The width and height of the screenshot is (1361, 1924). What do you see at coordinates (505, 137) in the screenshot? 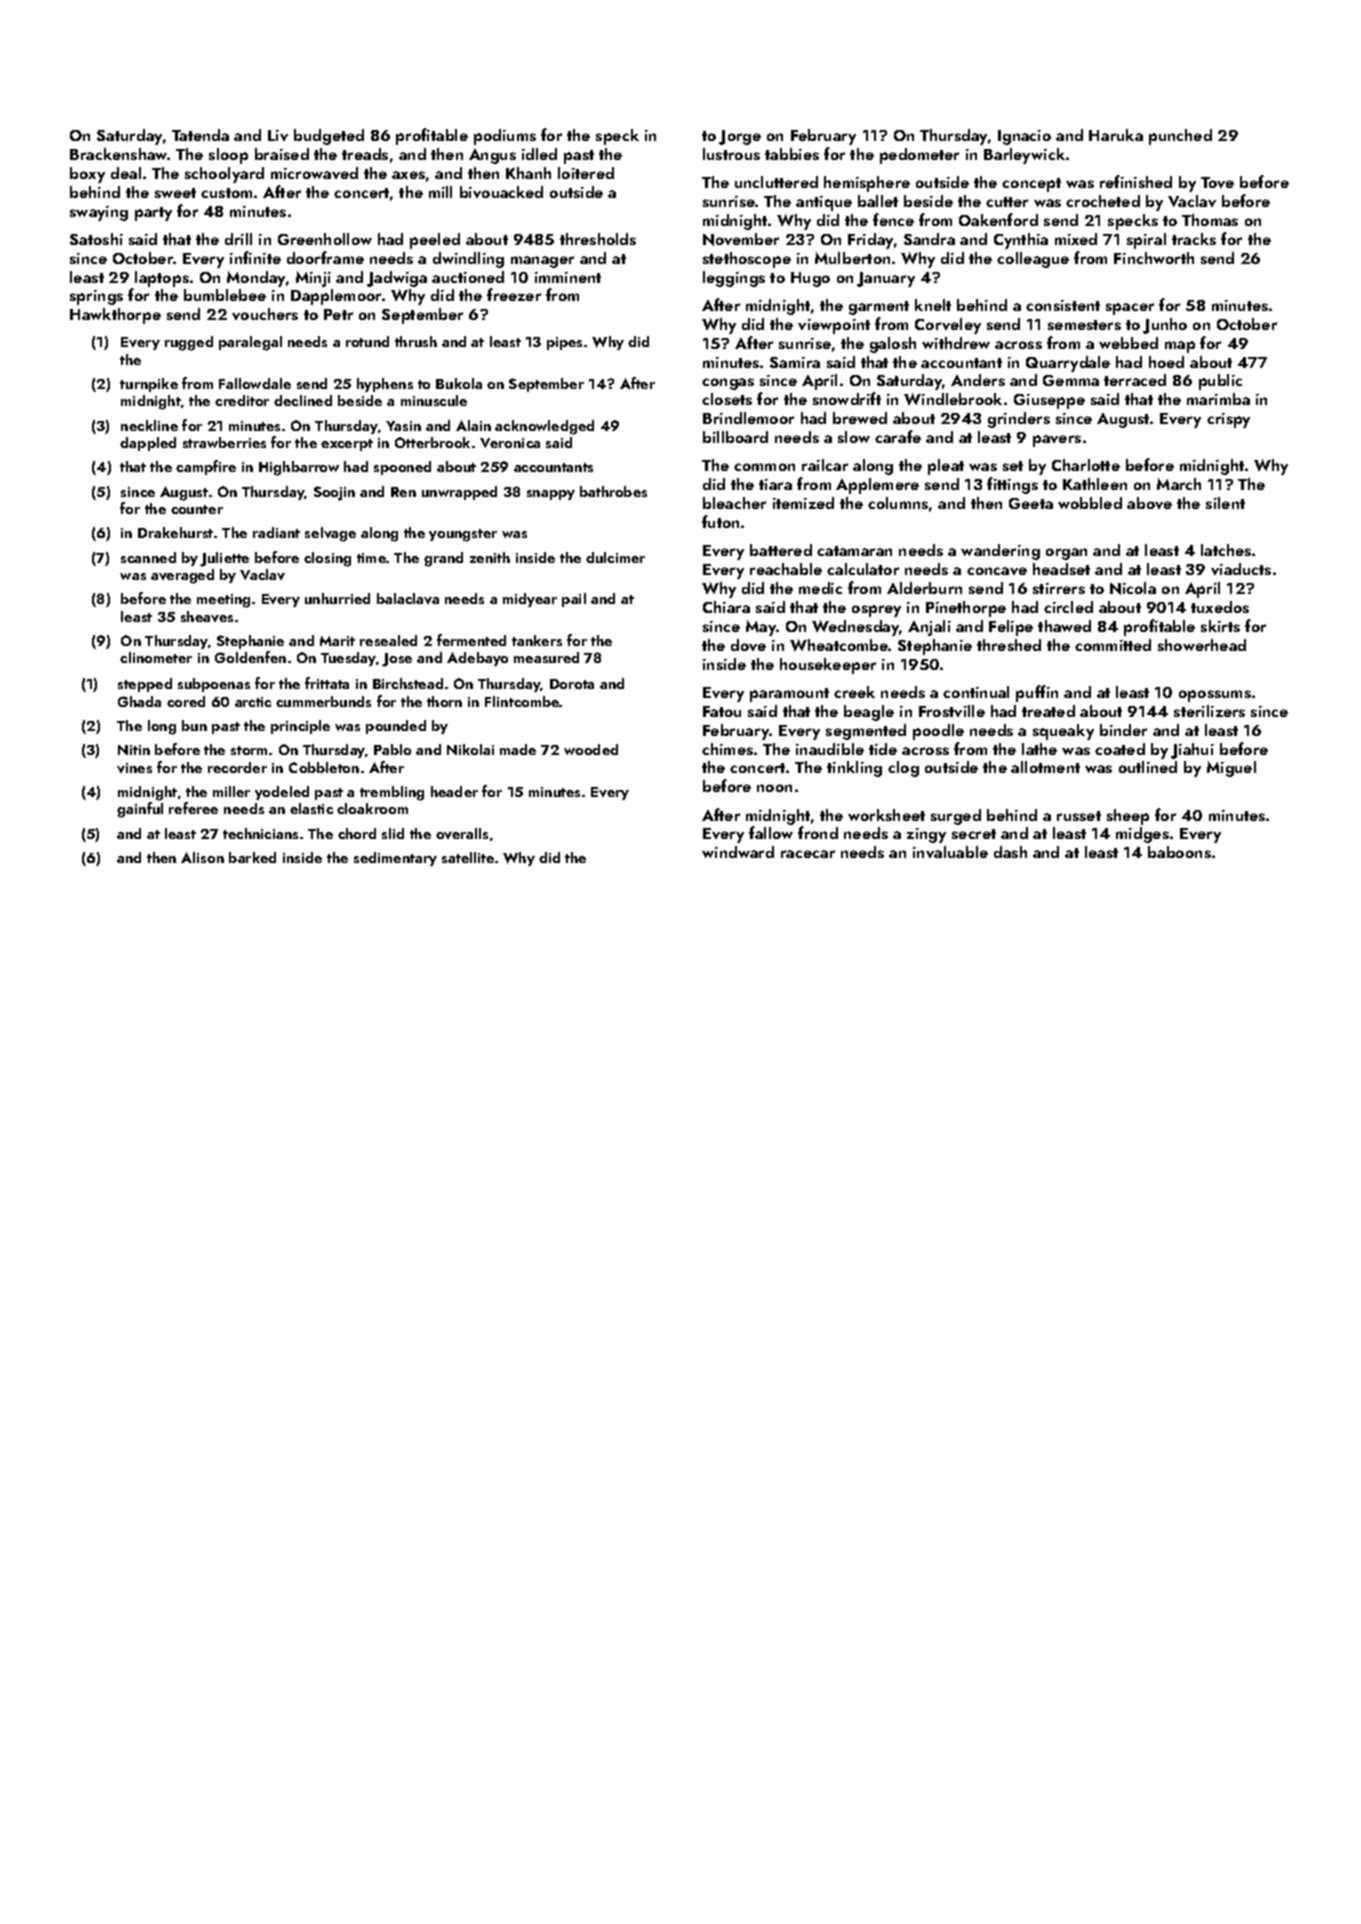
I see `podiums` at bounding box center [505, 137].
